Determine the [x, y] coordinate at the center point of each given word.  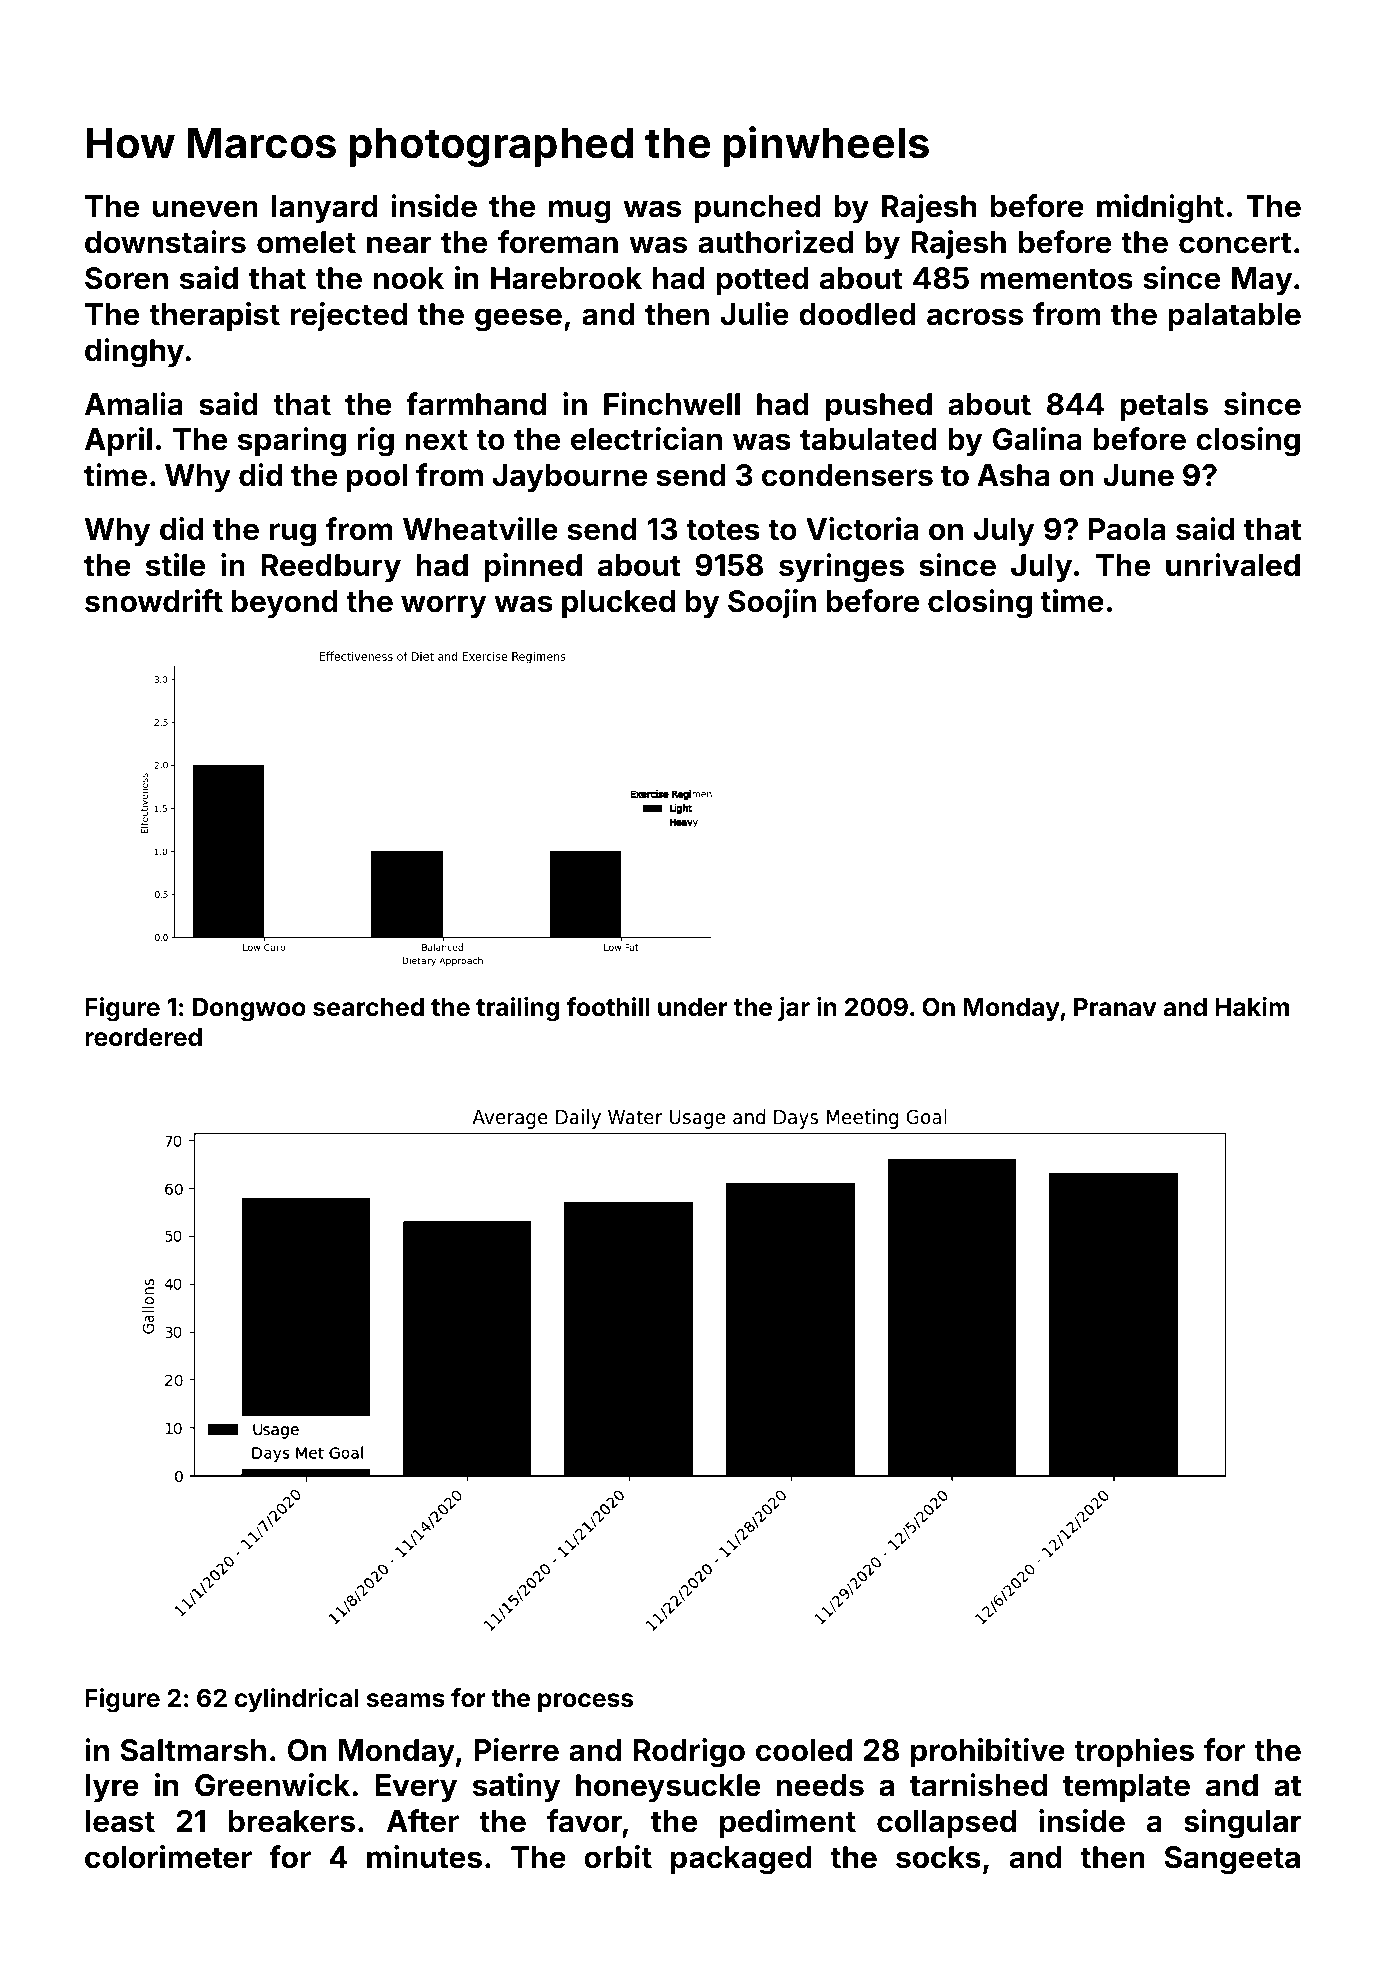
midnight [1160, 209]
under [693, 1007]
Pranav [1115, 1007]
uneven [205, 209]
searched [368, 1007]
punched [757, 209]
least [120, 1821]
